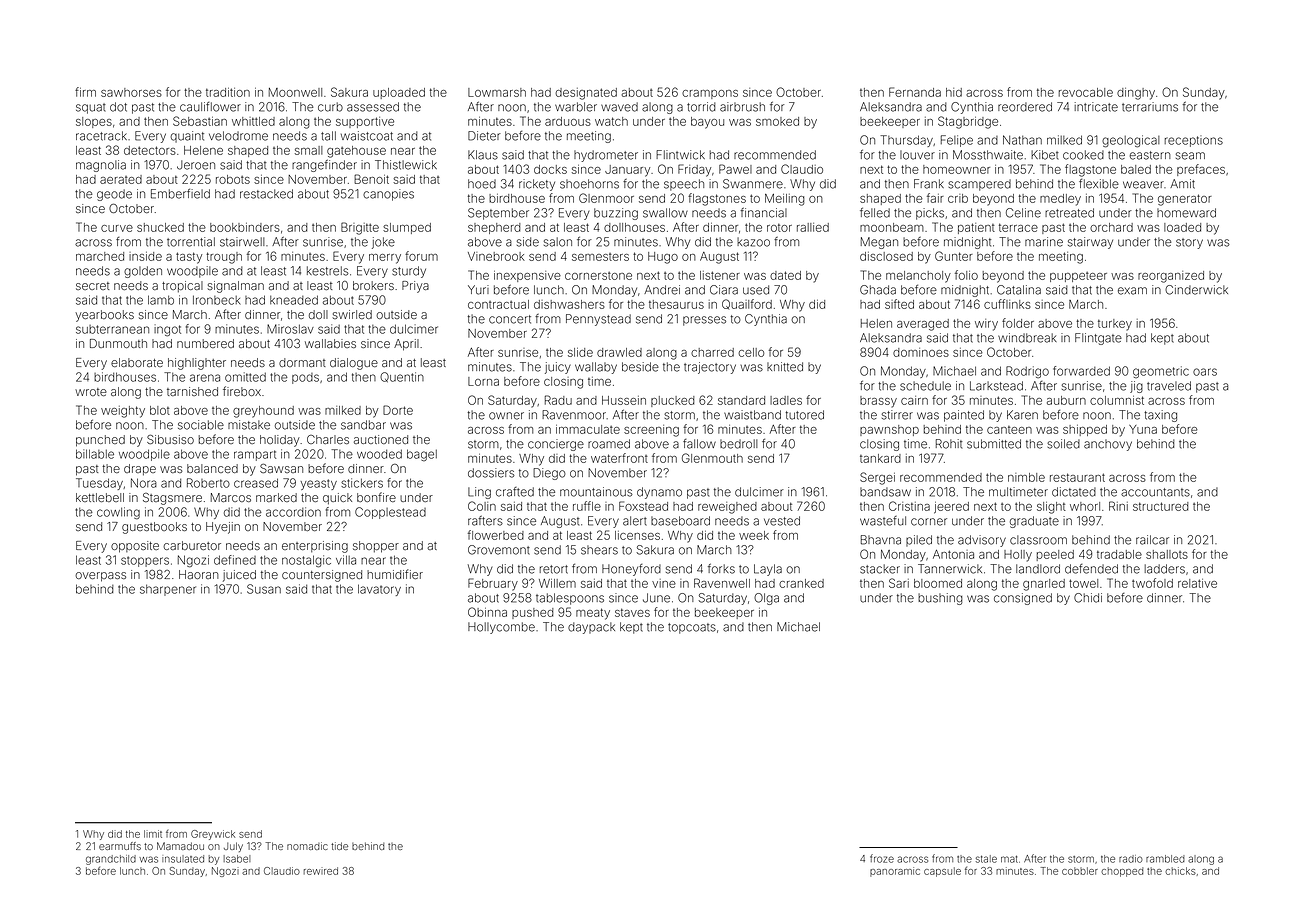 This screenshot has height=924, width=1308. Describe the element at coordinates (1152, 583) in the screenshot. I see `twofold` at that location.
